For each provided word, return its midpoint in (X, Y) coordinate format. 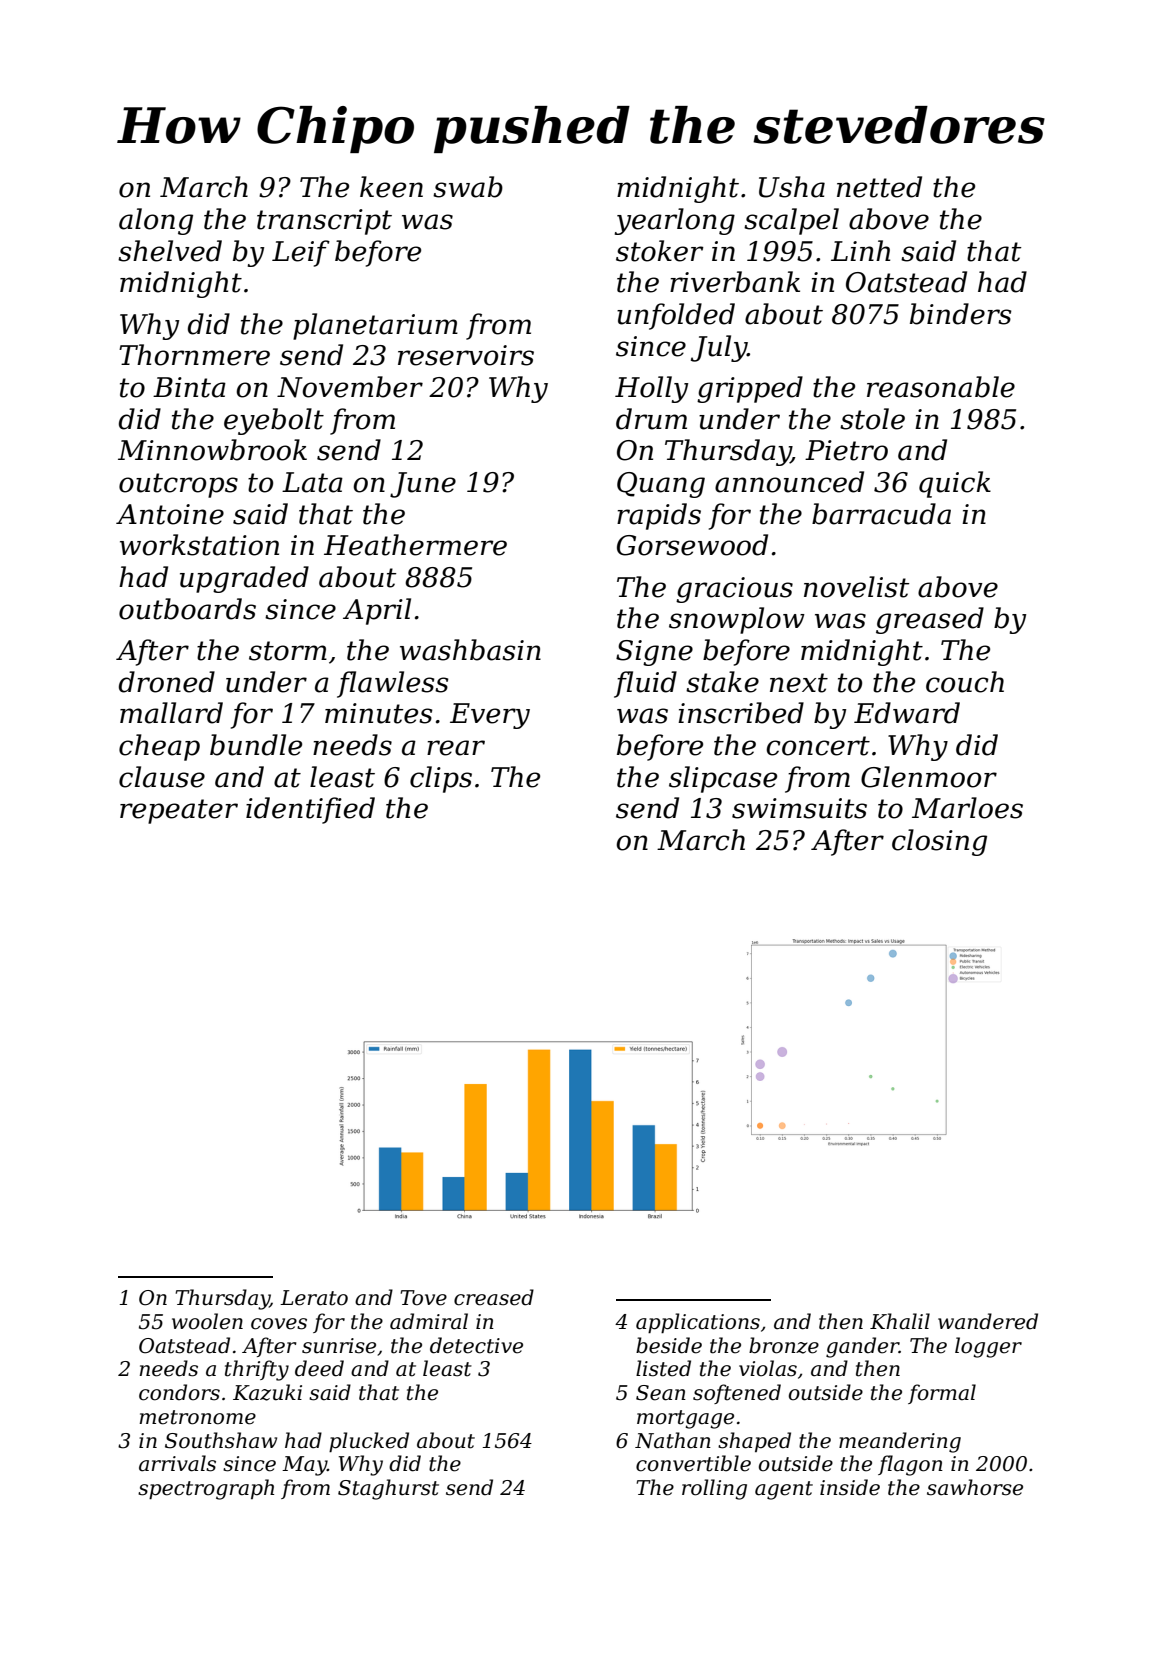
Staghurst (388, 1489)
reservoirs (466, 355)
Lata (312, 482)
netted (879, 187)
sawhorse (975, 1487)
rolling (714, 1489)
